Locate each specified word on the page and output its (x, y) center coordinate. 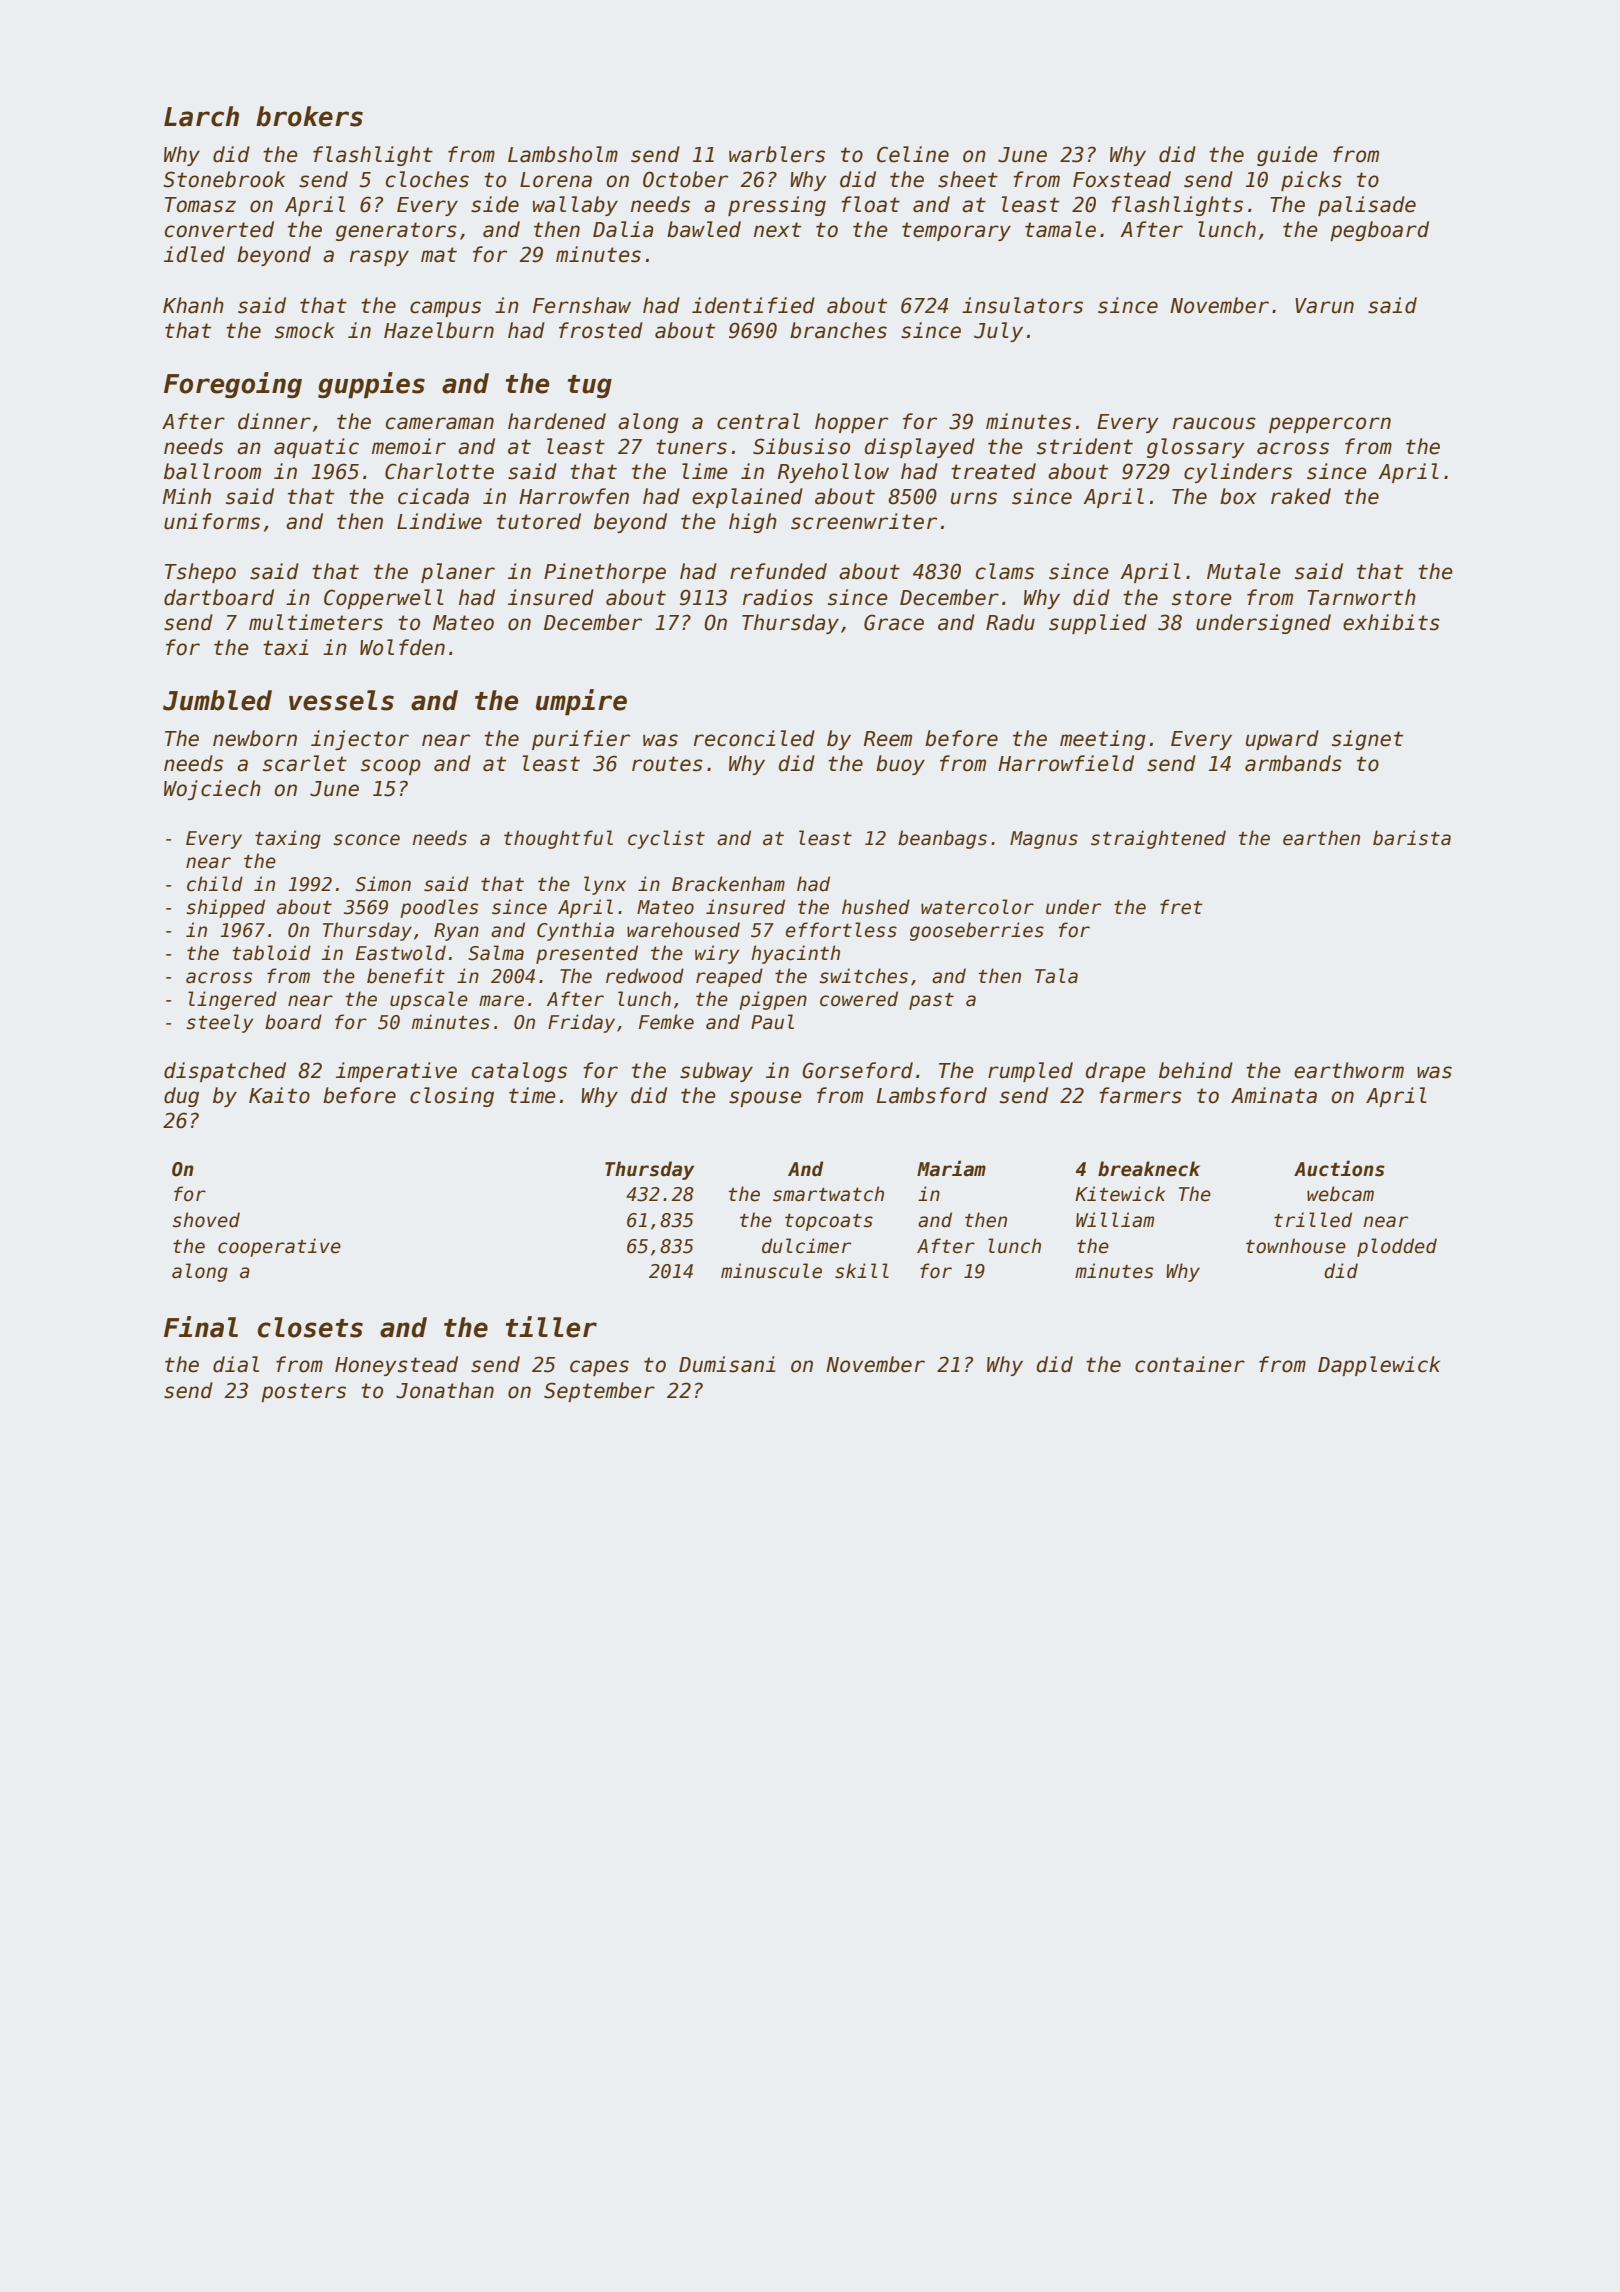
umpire (581, 702)
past (931, 1001)
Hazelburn (439, 330)
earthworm (1349, 1070)
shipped (226, 908)
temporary (956, 231)
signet (1367, 740)
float (870, 204)
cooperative (279, 1247)
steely (220, 1023)
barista (1412, 838)
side (495, 204)
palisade (1367, 206)
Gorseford (857, 1070)
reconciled (754, 738)
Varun (1324, 306)
